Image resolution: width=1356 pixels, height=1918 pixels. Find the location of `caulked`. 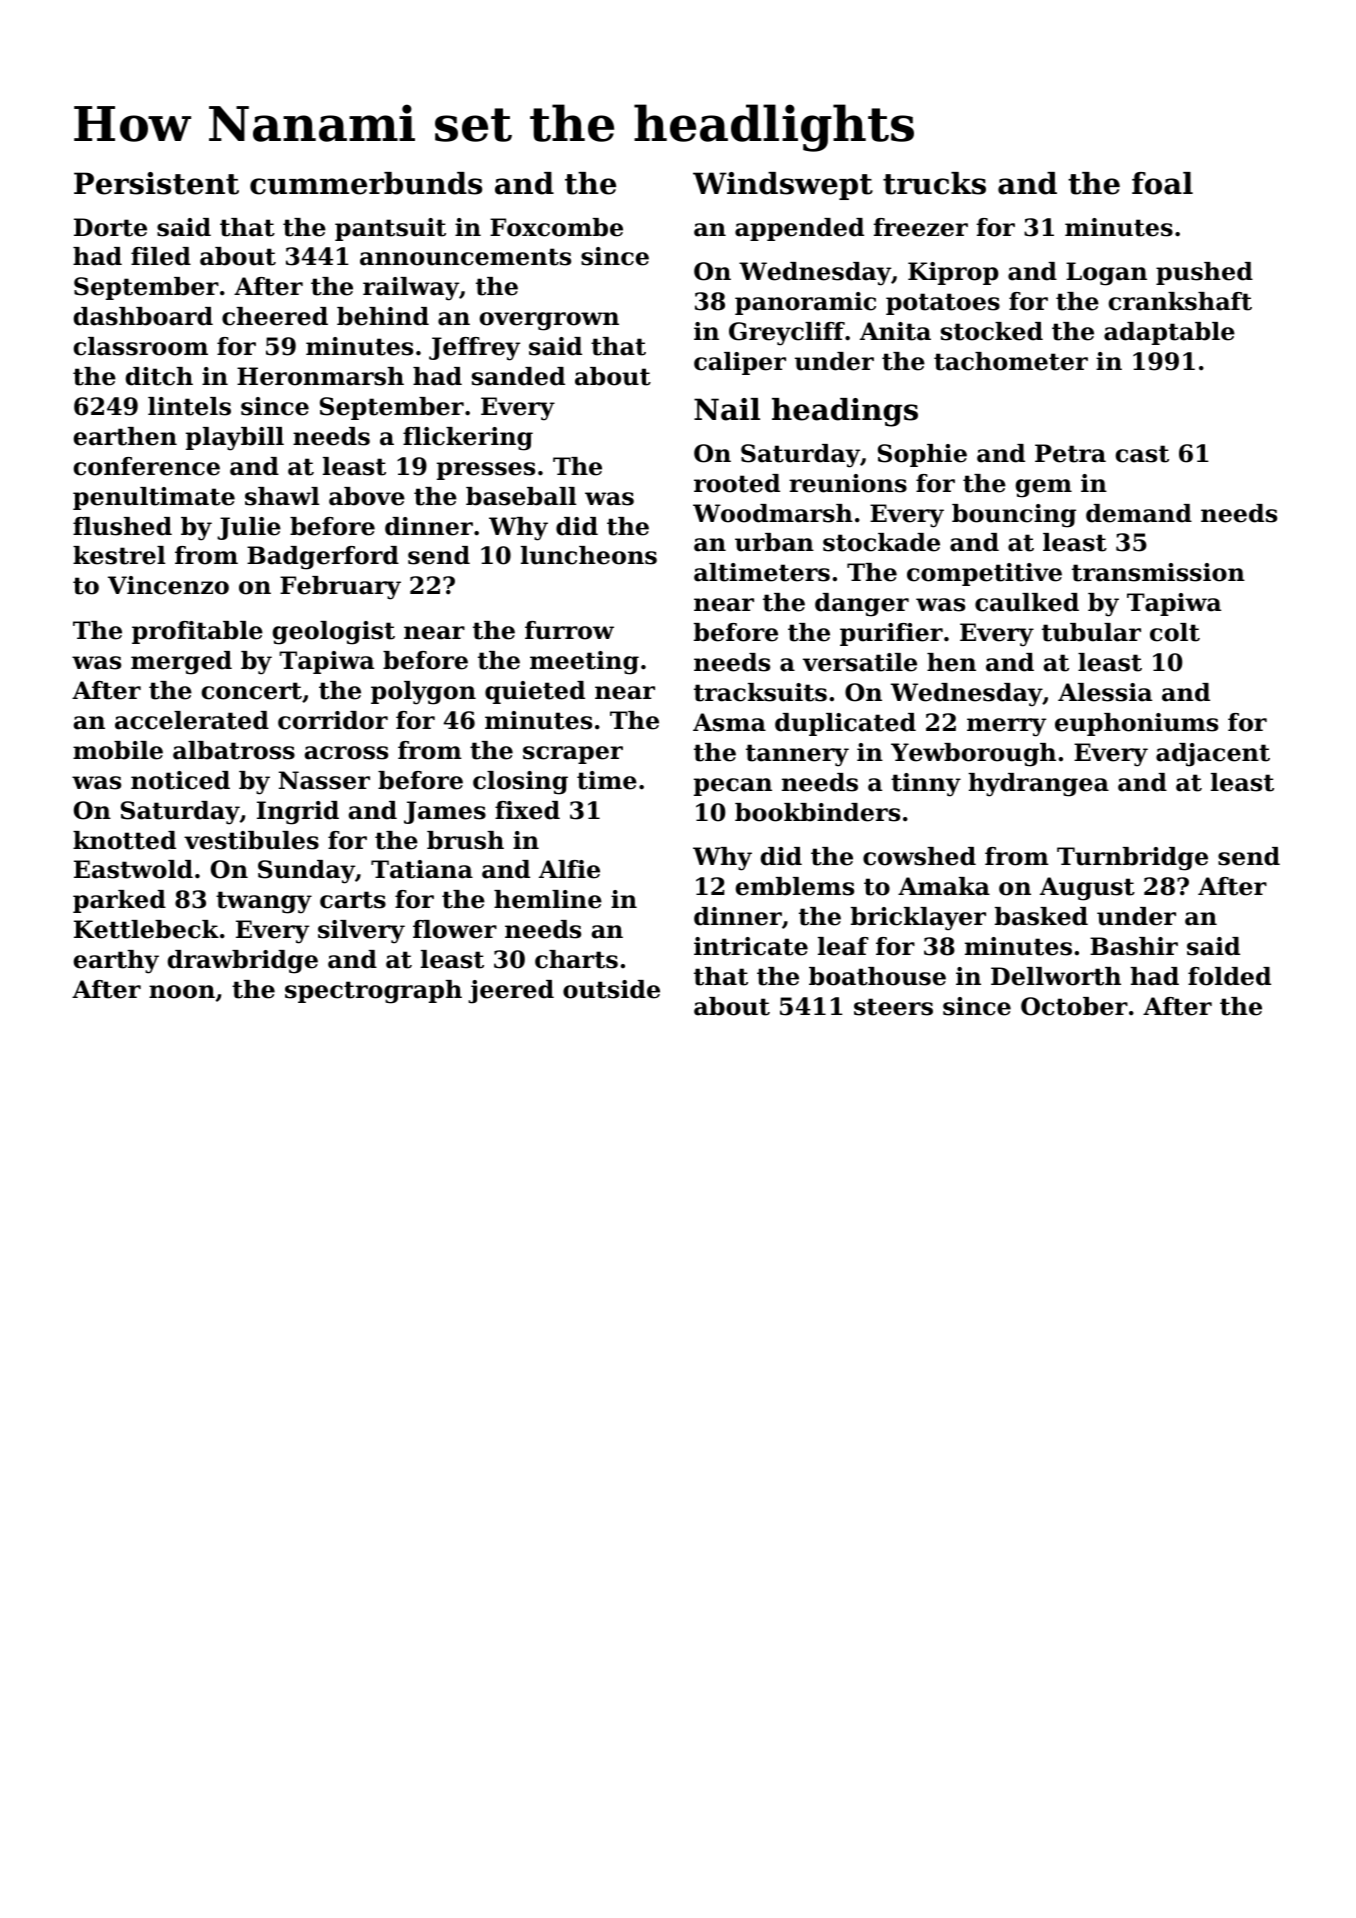

caulked is located at coordinates (1027, 602).
